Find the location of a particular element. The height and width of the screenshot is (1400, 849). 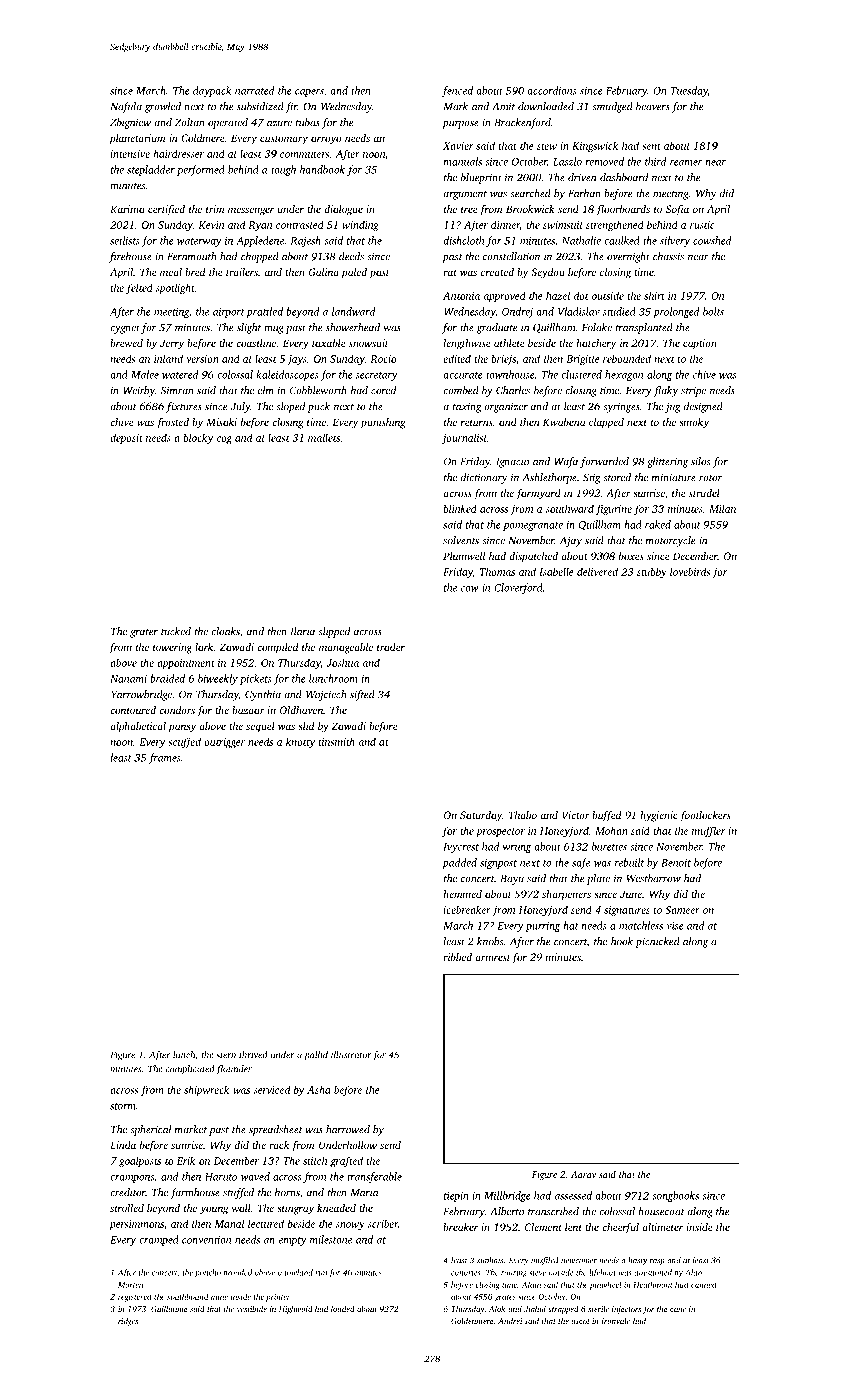

Tuesday is located at coordinates (689, 91).
